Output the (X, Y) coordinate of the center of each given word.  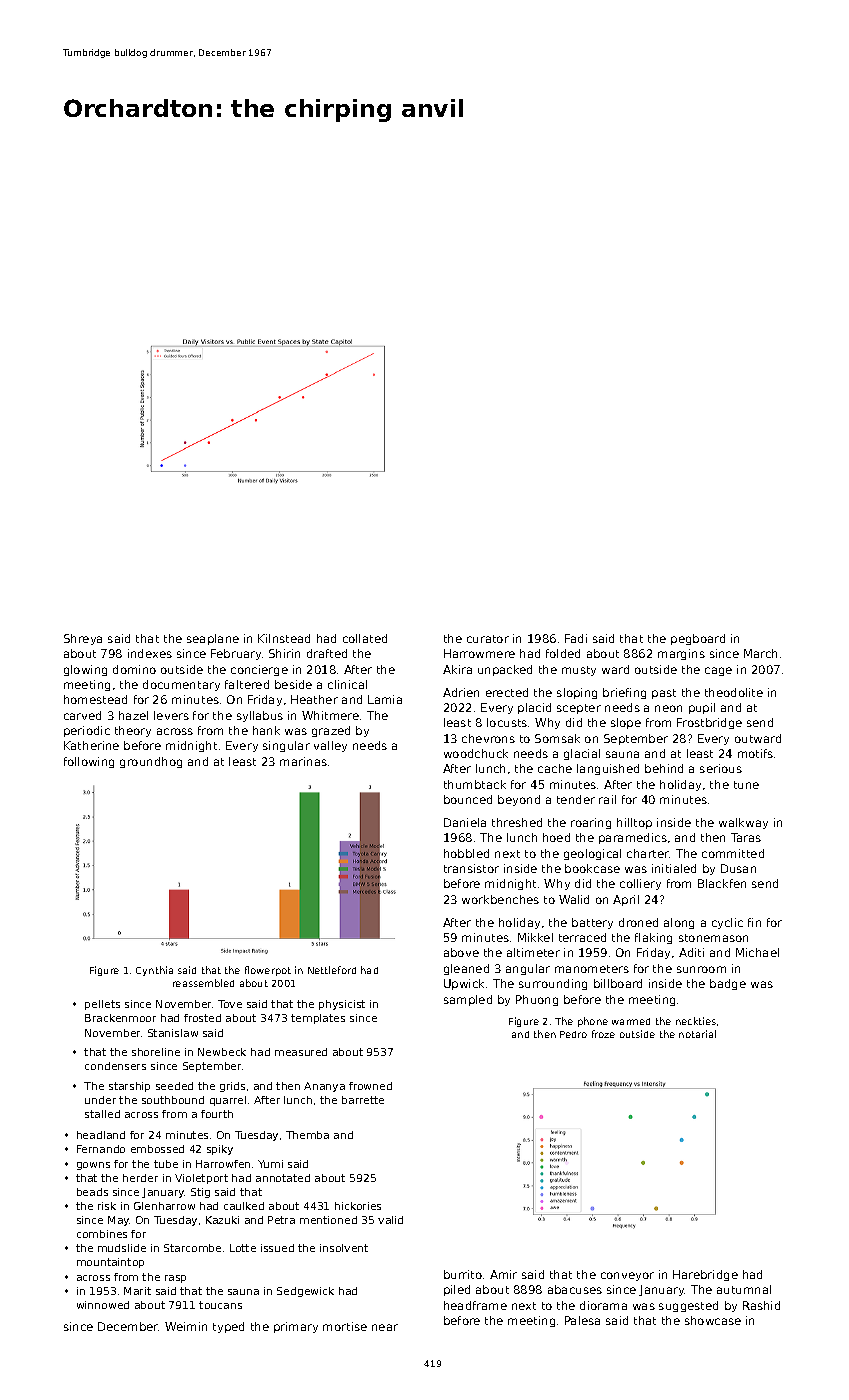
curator (488, 639)
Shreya (83, 639)
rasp (175, 1279)
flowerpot (268, 971)
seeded (174, 1086)
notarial (697, 1034)
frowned (370, 1086)
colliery (640, 884)
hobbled (466, 853)
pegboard (698, 639)
